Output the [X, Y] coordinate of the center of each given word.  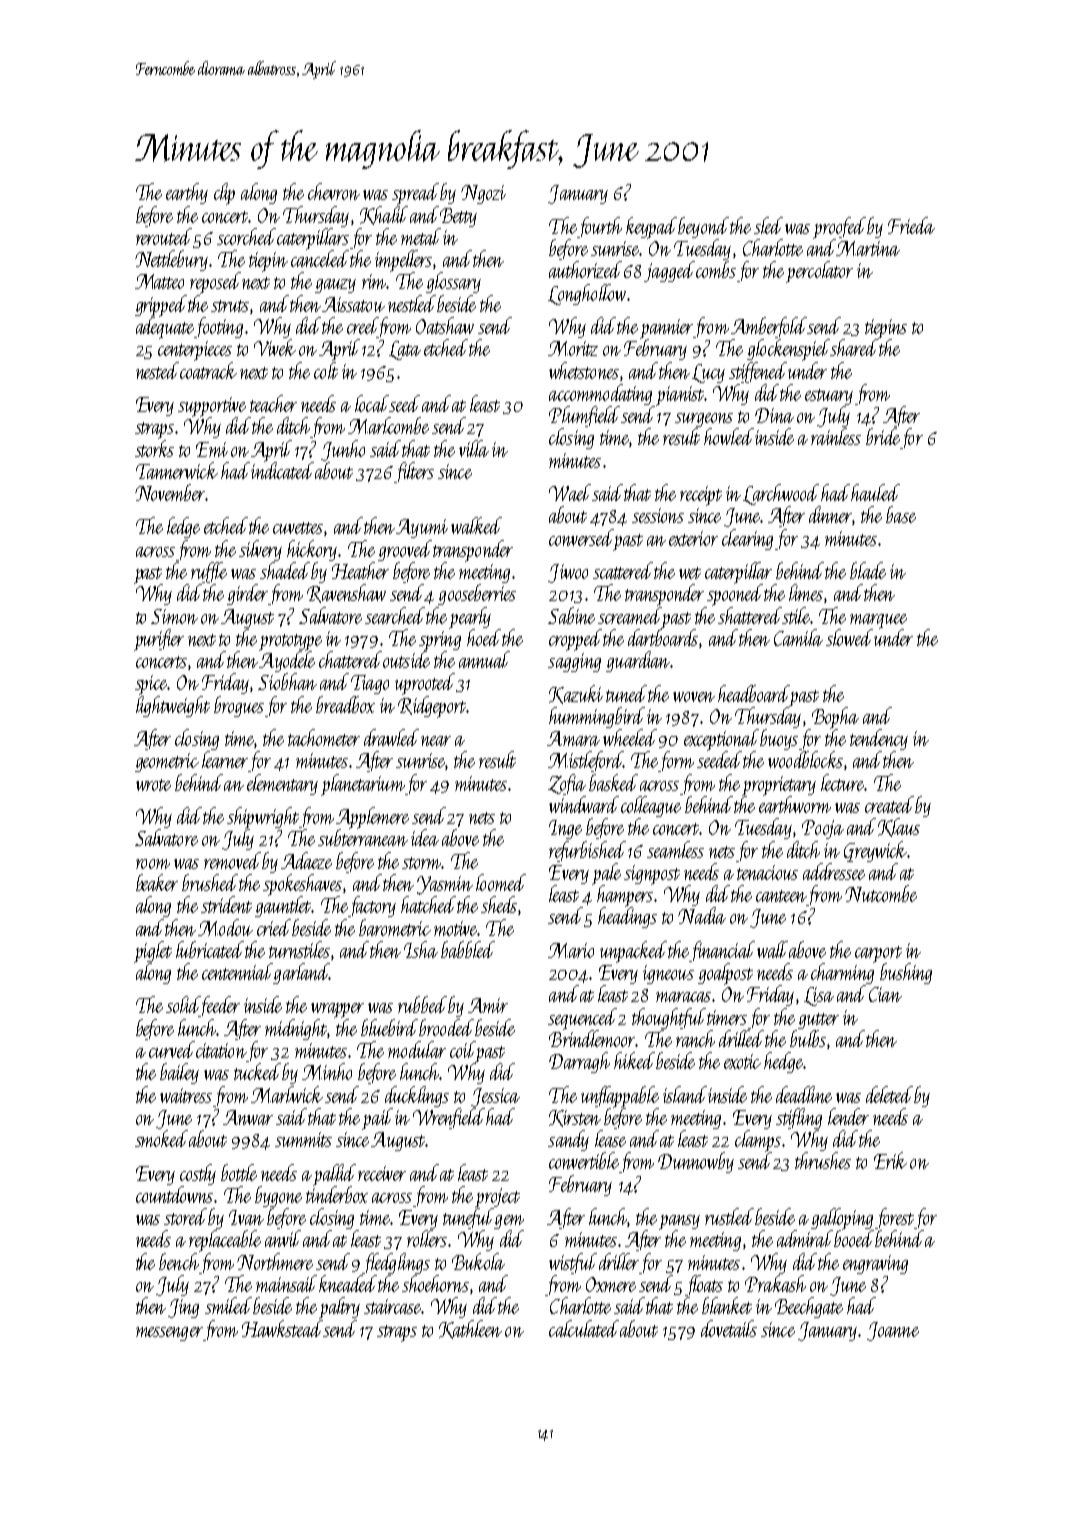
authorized [585, 269]
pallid [334, 1175]
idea [425, 837]
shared [854, 347]
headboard [754, 693]
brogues [239, 706]
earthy [187, 193]
